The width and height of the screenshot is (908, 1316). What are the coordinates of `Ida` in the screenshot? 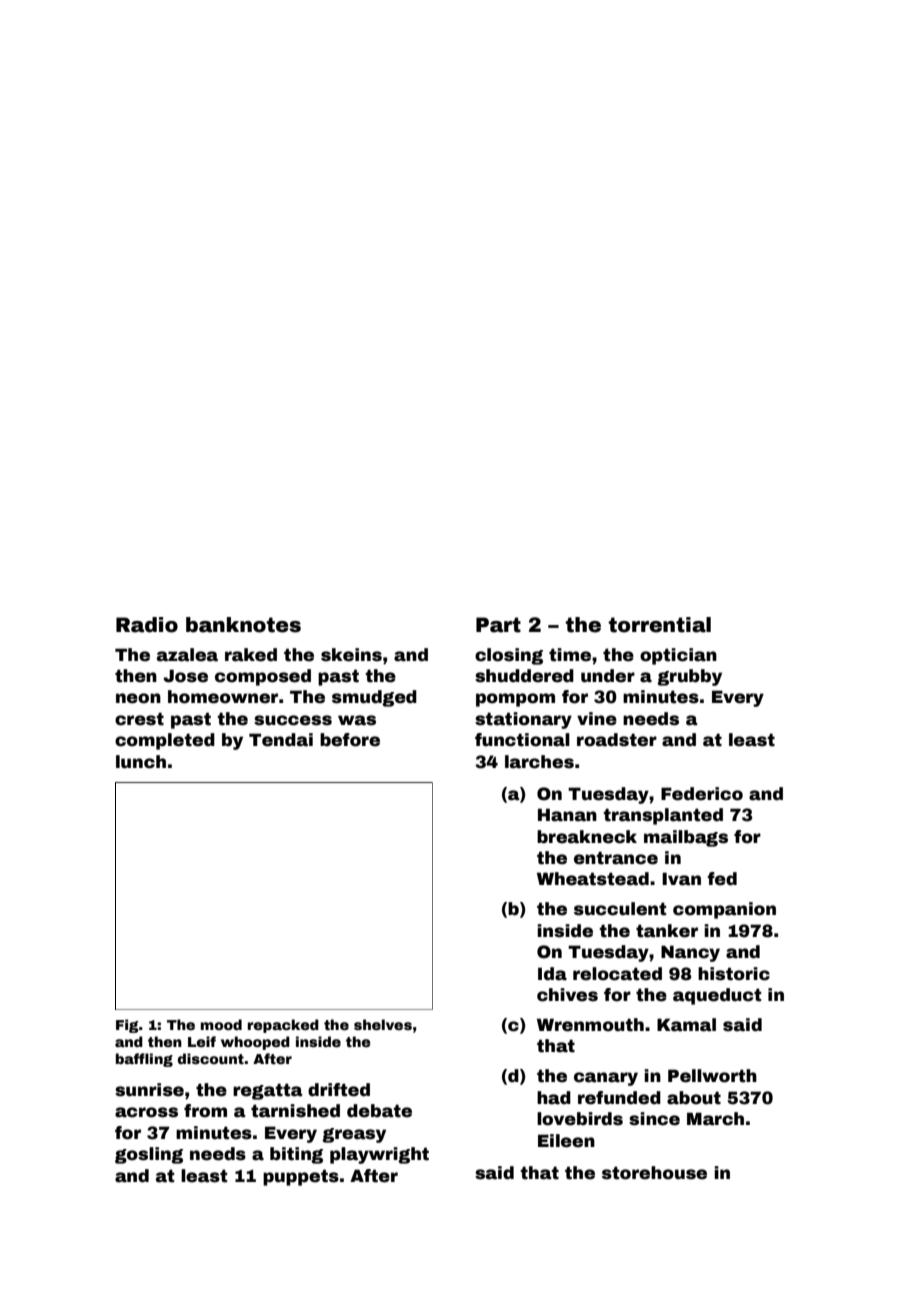 It's located at (552, 974).
